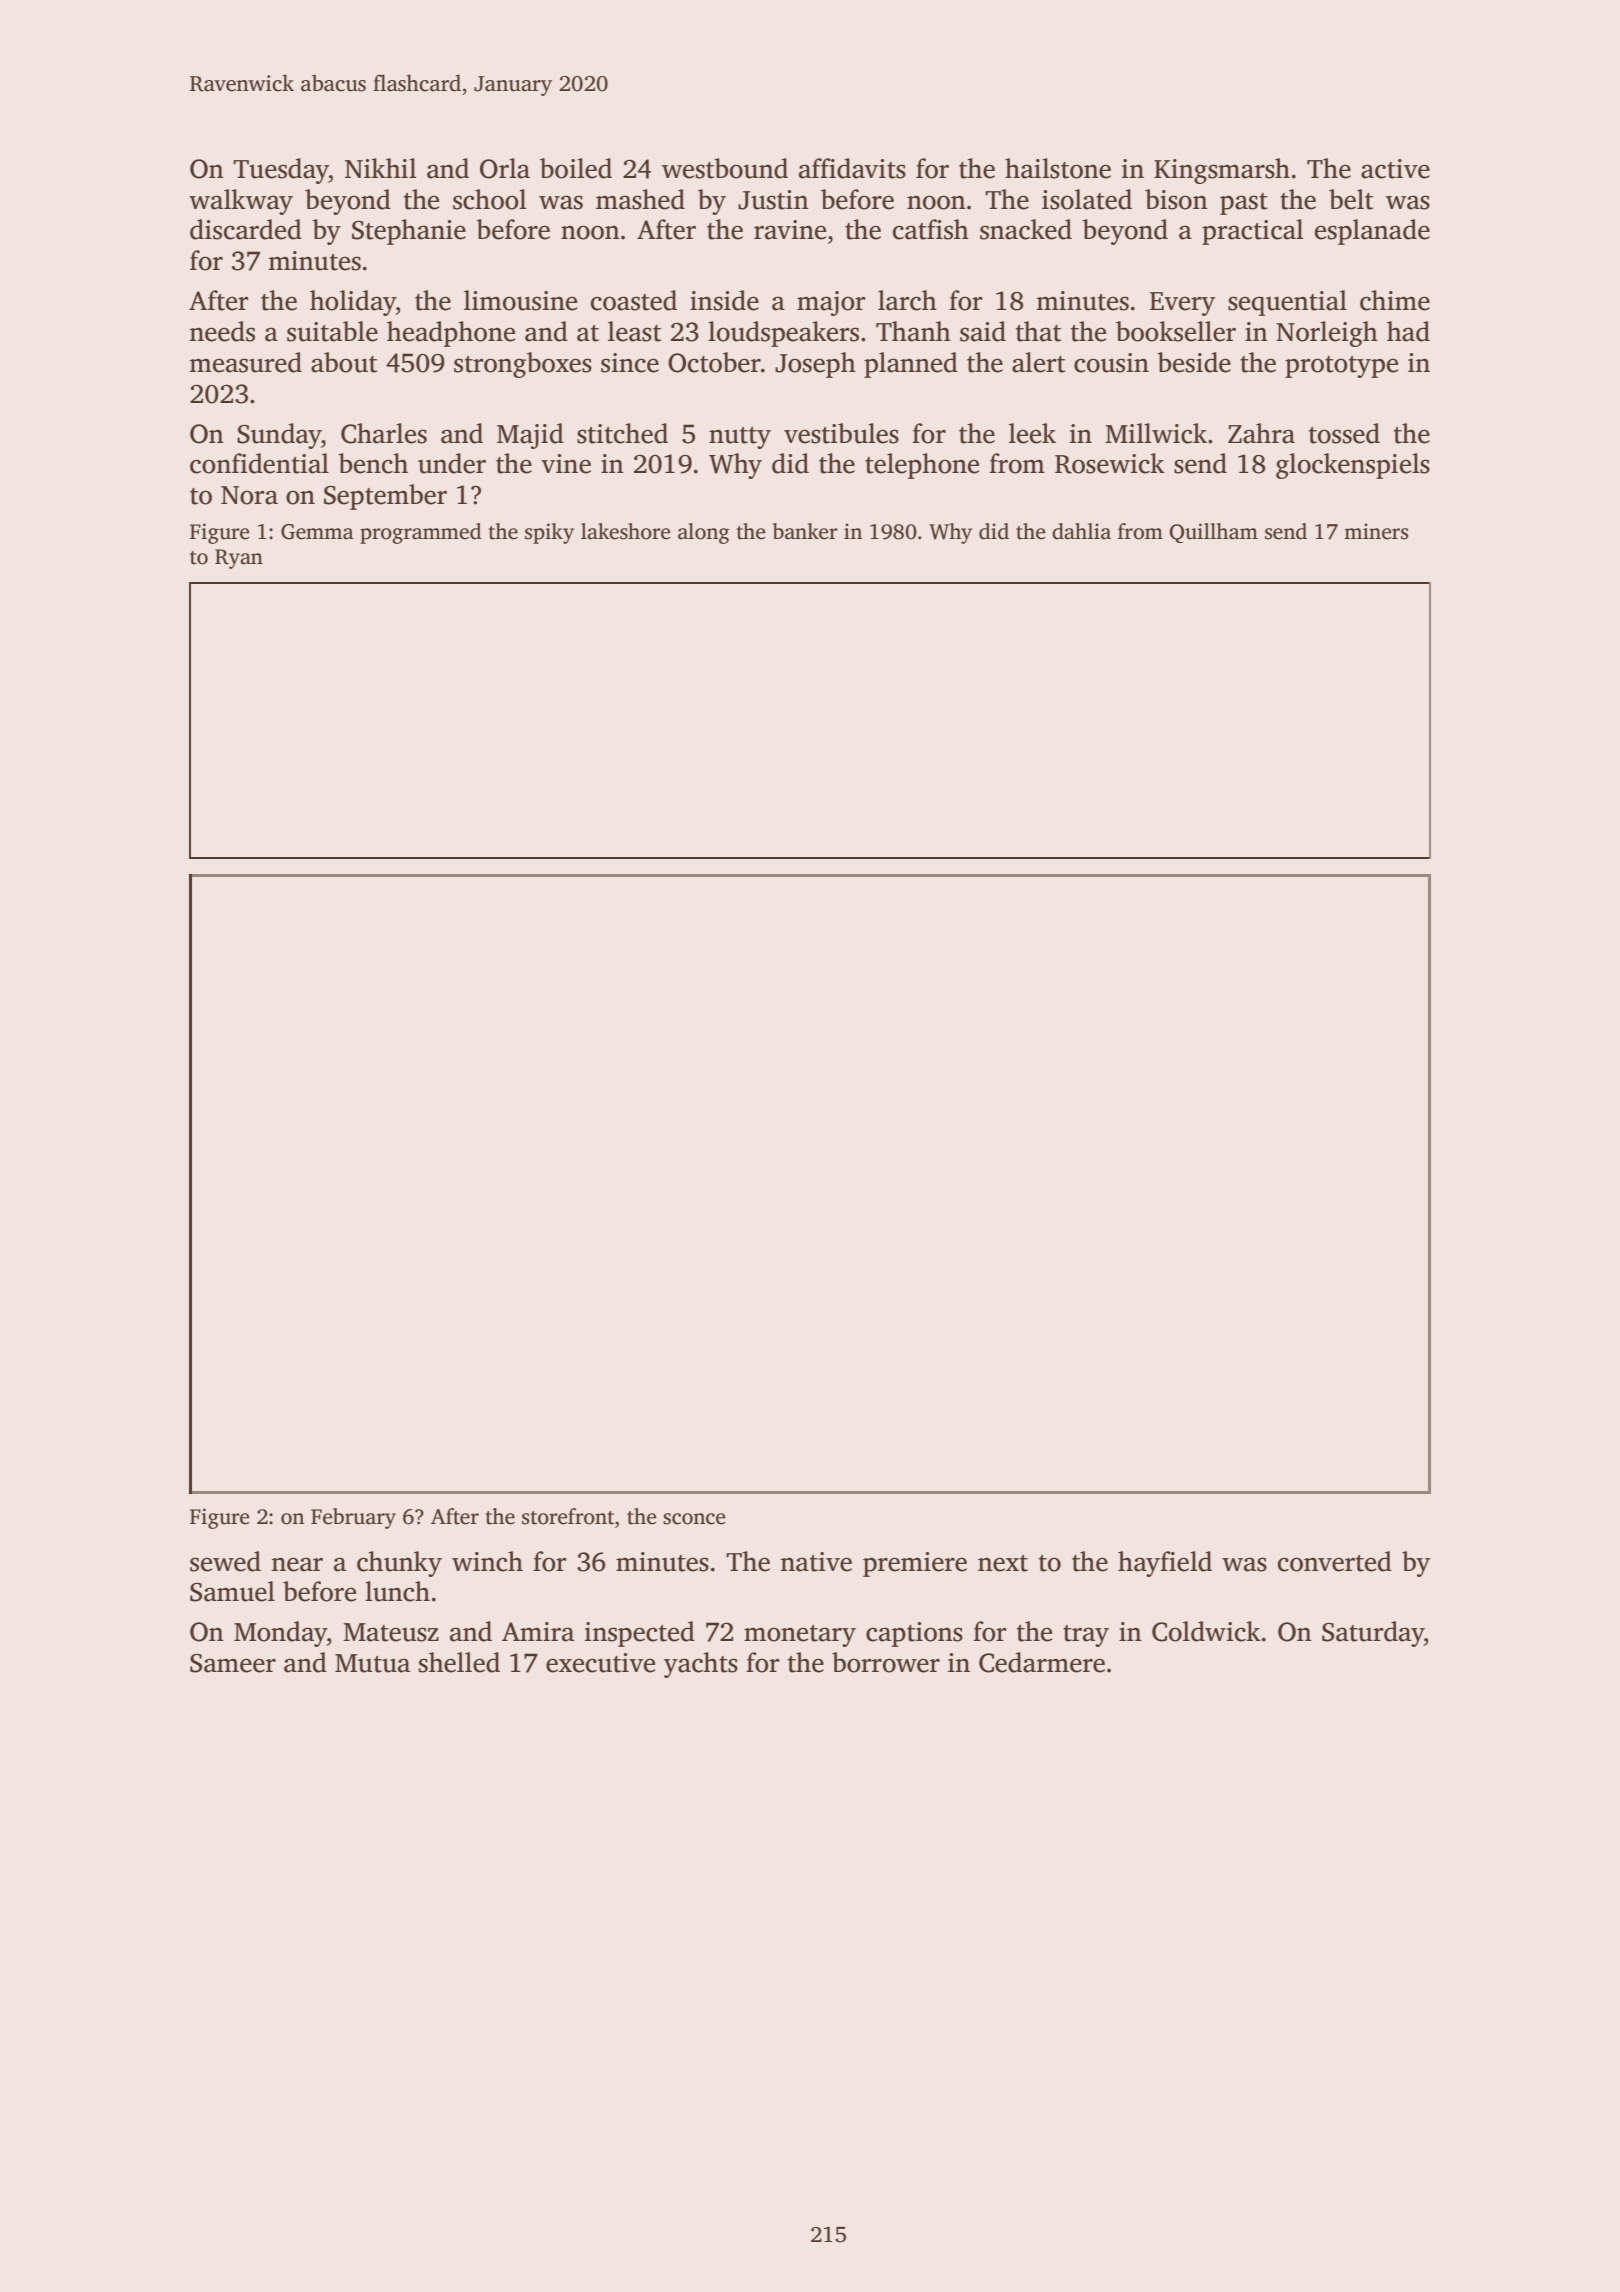 The width and height of the page is (1620, 2292). What do you see at coordinates (1003, 1563) in the page?
I see `next` at bounding box center [1003, 1563].
